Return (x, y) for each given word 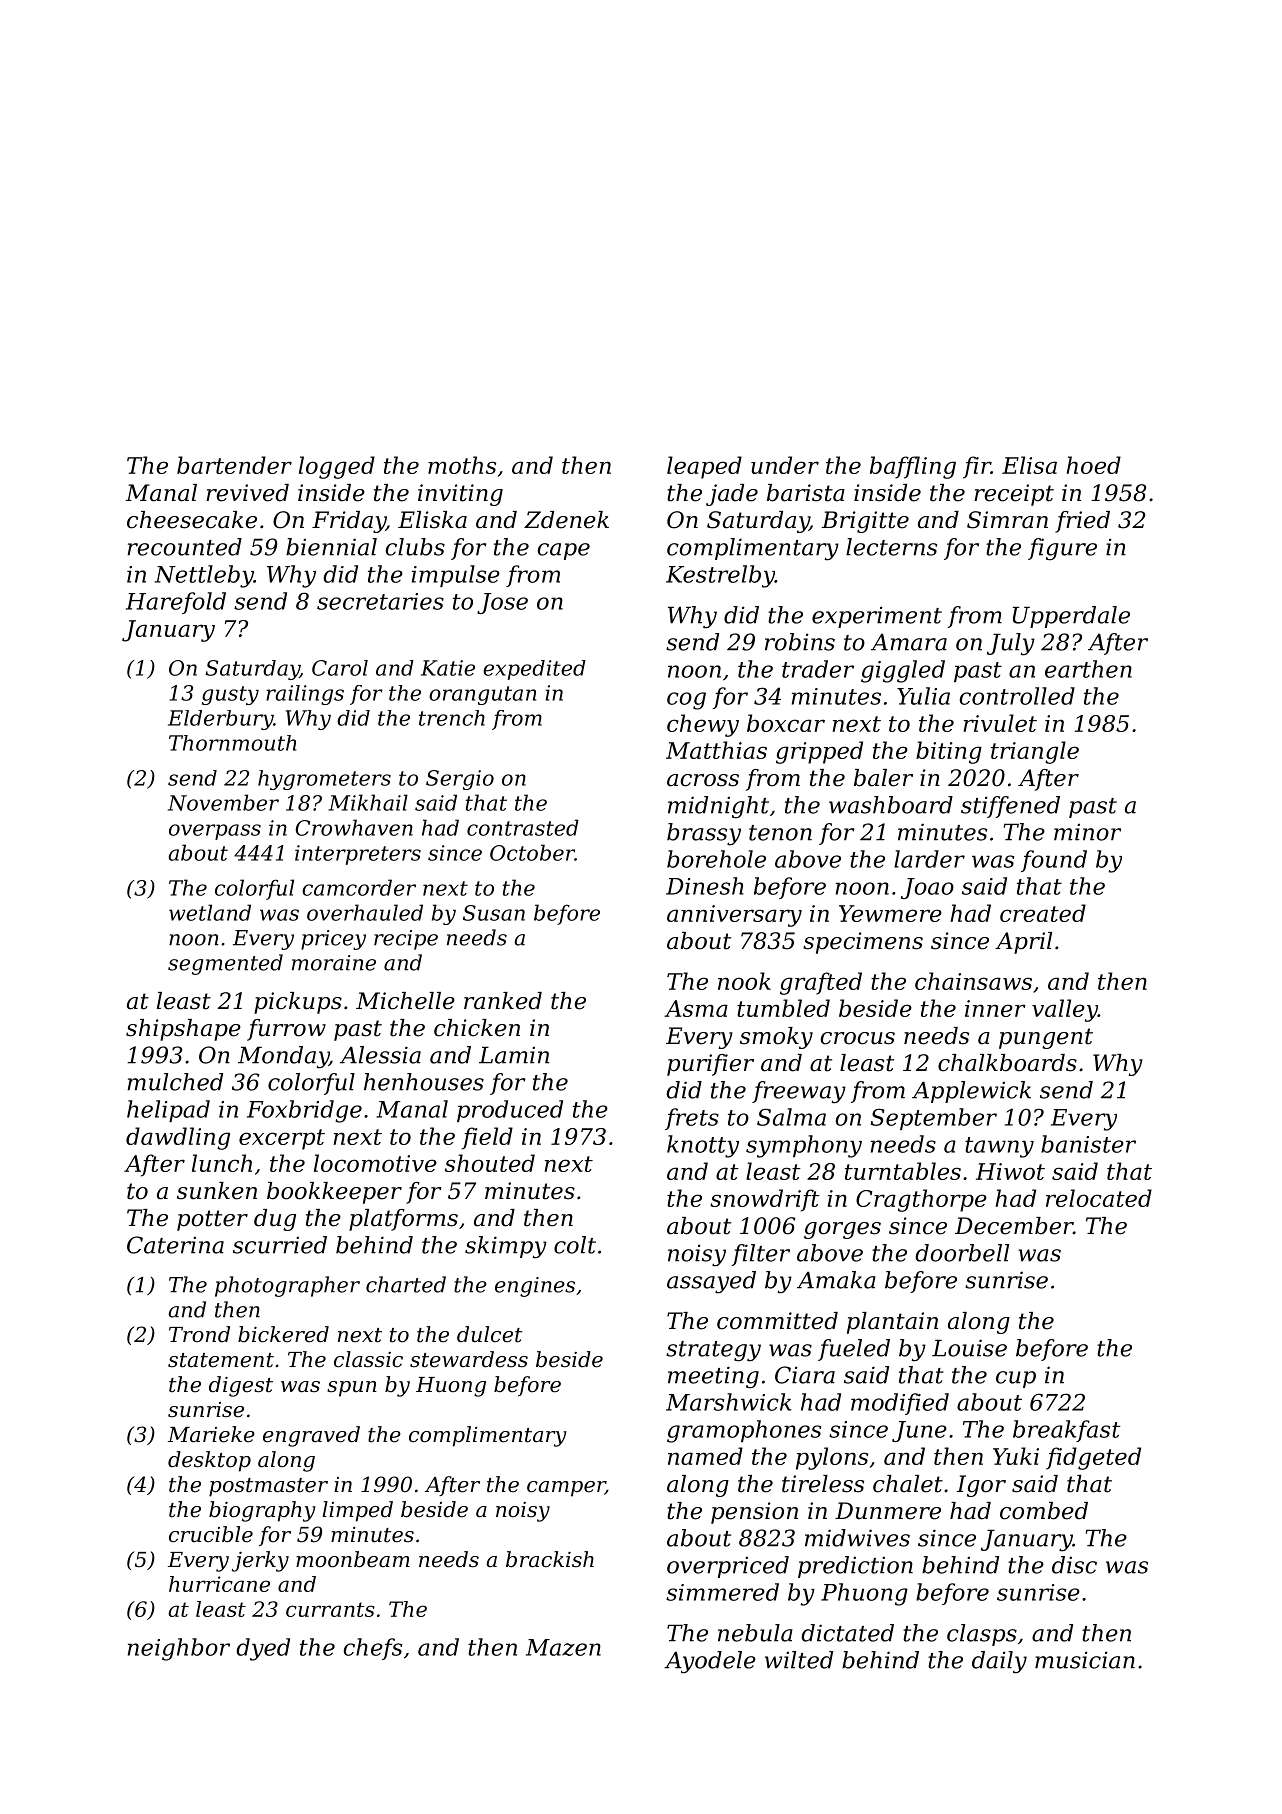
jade (732, 495)
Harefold (176, 603)
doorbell (962, 1253)
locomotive (375, 1163)
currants (330, 1609)
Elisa (1029, 465)
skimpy (506, 1247)
